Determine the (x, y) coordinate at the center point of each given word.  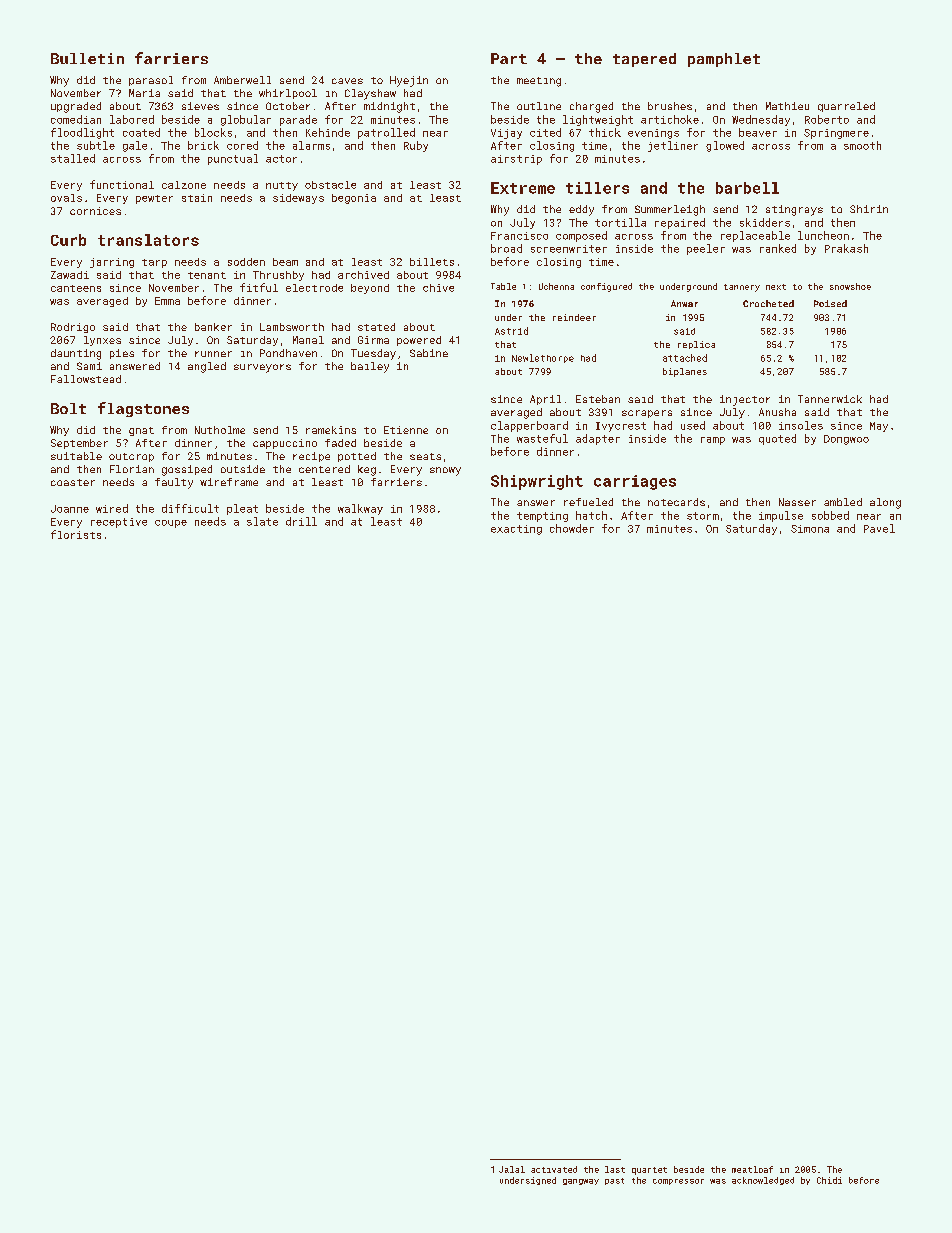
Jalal (512, 1169)
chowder (572, 528)
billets (432, 262)
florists (76, 534)
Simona (810, 529)
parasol (151, 81)
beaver (758, 132)
